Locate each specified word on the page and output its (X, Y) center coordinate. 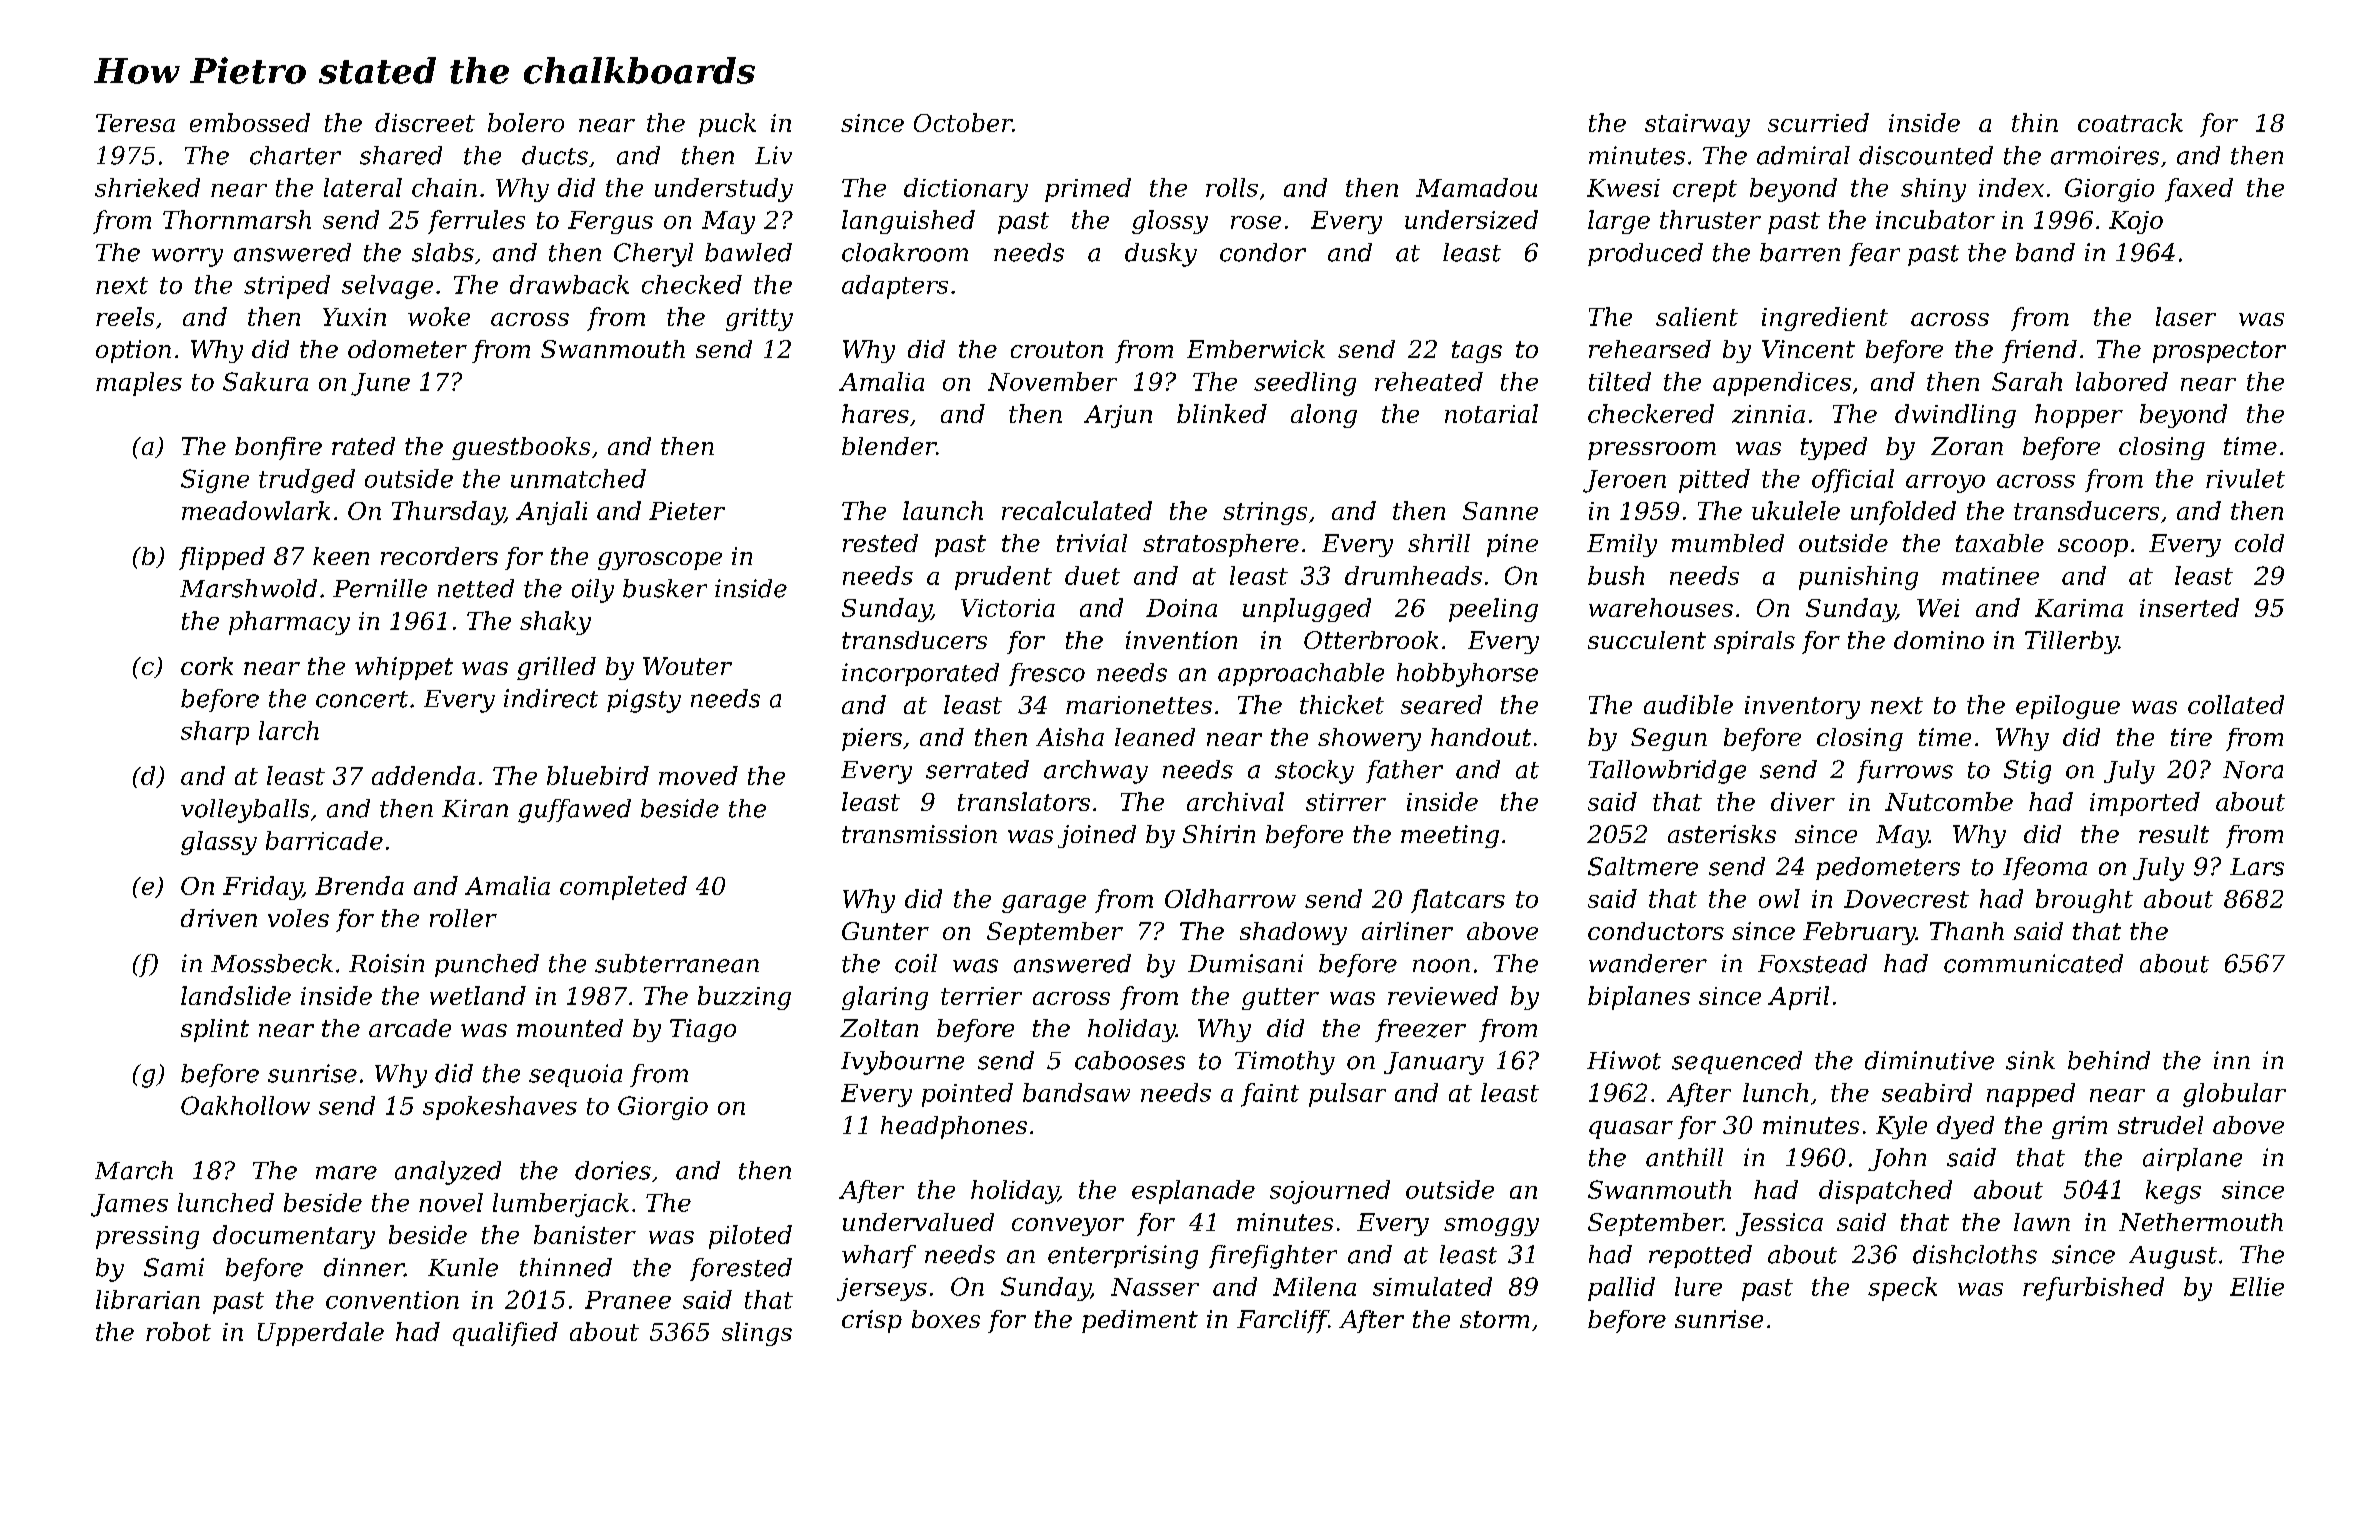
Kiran (475, 808)
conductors (1656, 931)
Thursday (448, 513)
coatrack (2130, 122)
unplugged (1307, 610)
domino (1939, 640)
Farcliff (1283, 1321)
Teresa (135, 123)
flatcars (1458, 901)
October (963, 122)
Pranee (628, 1300)
